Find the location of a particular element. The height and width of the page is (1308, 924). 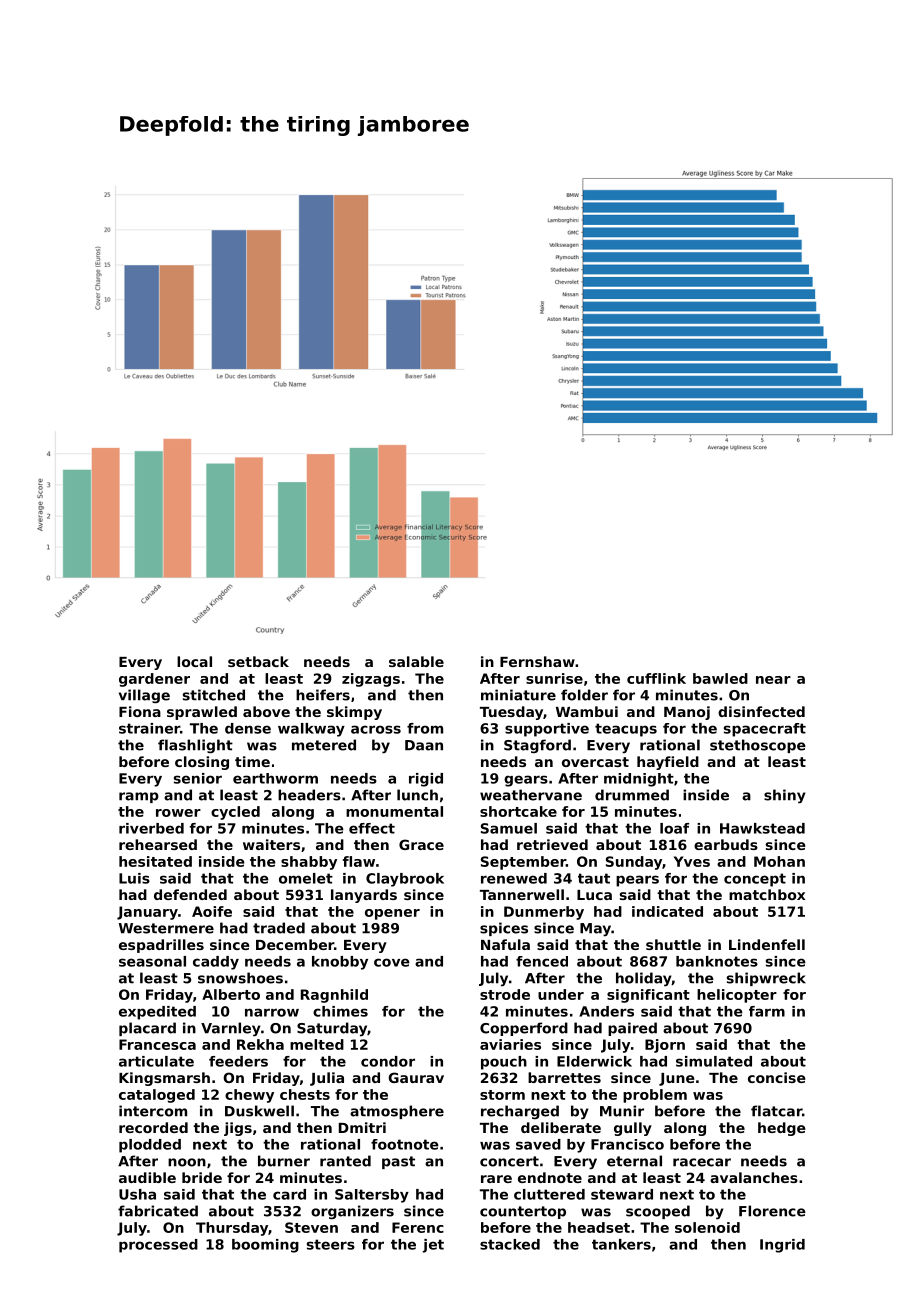

banknotes is located at coordinates (717, 961).
